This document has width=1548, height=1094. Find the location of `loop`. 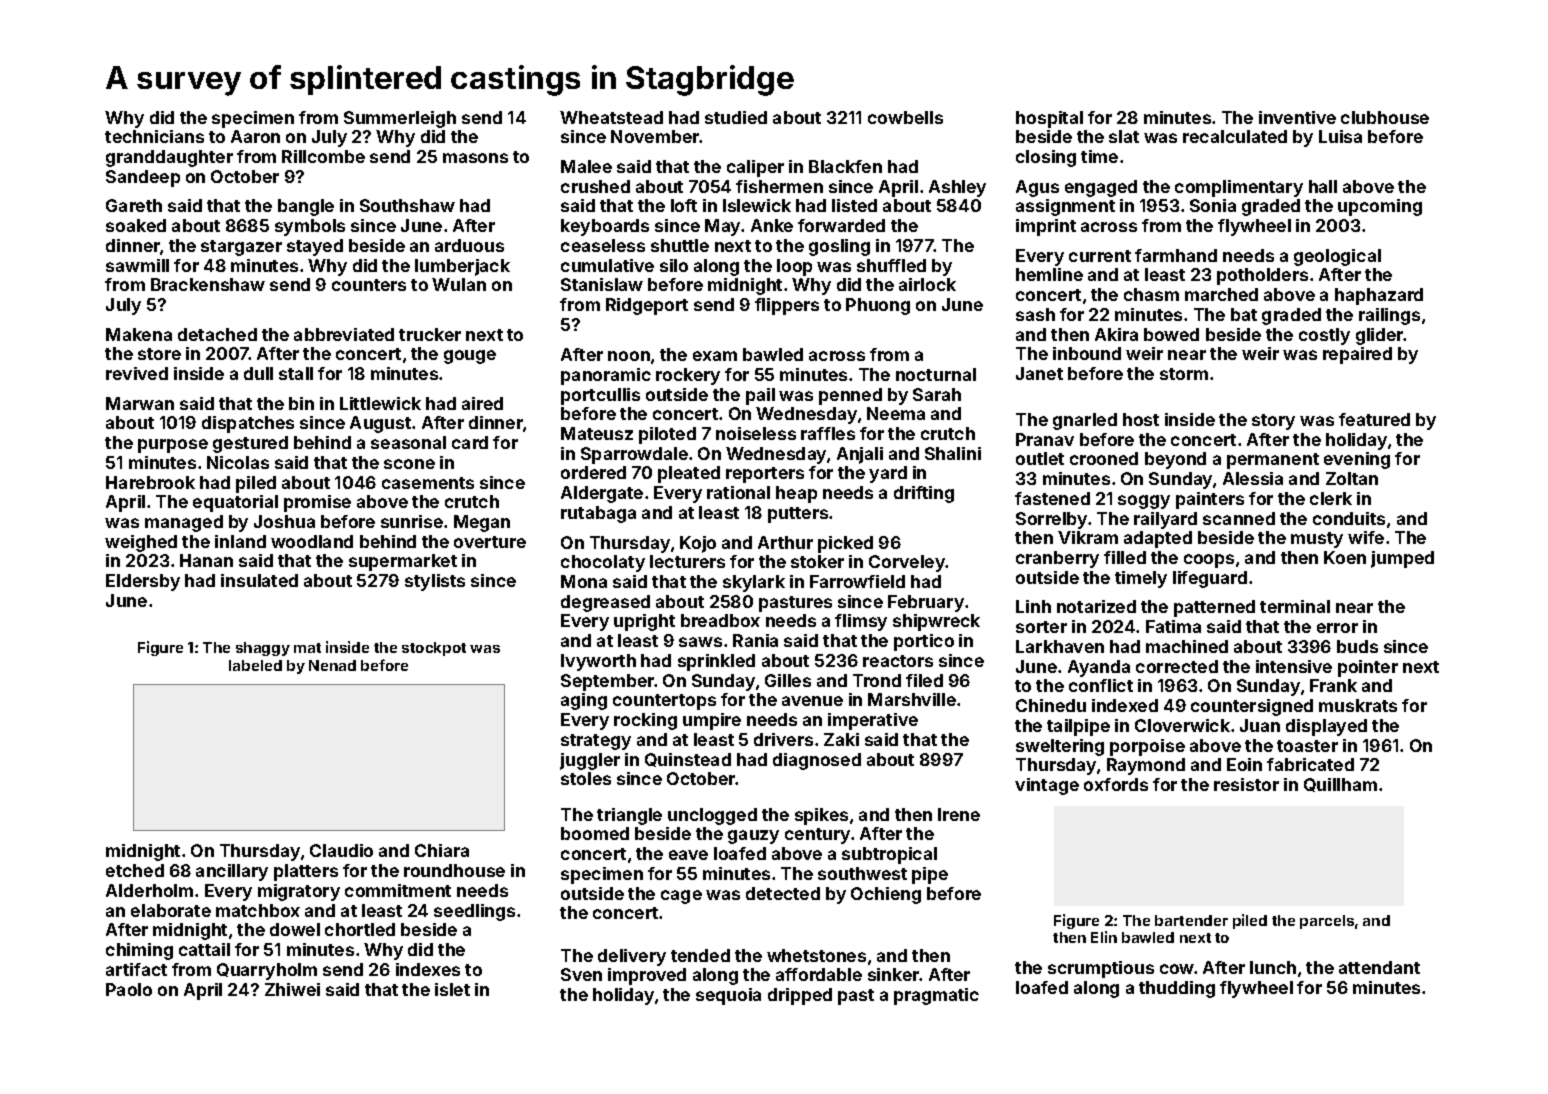

loop is located at coordinates (794, 267).
